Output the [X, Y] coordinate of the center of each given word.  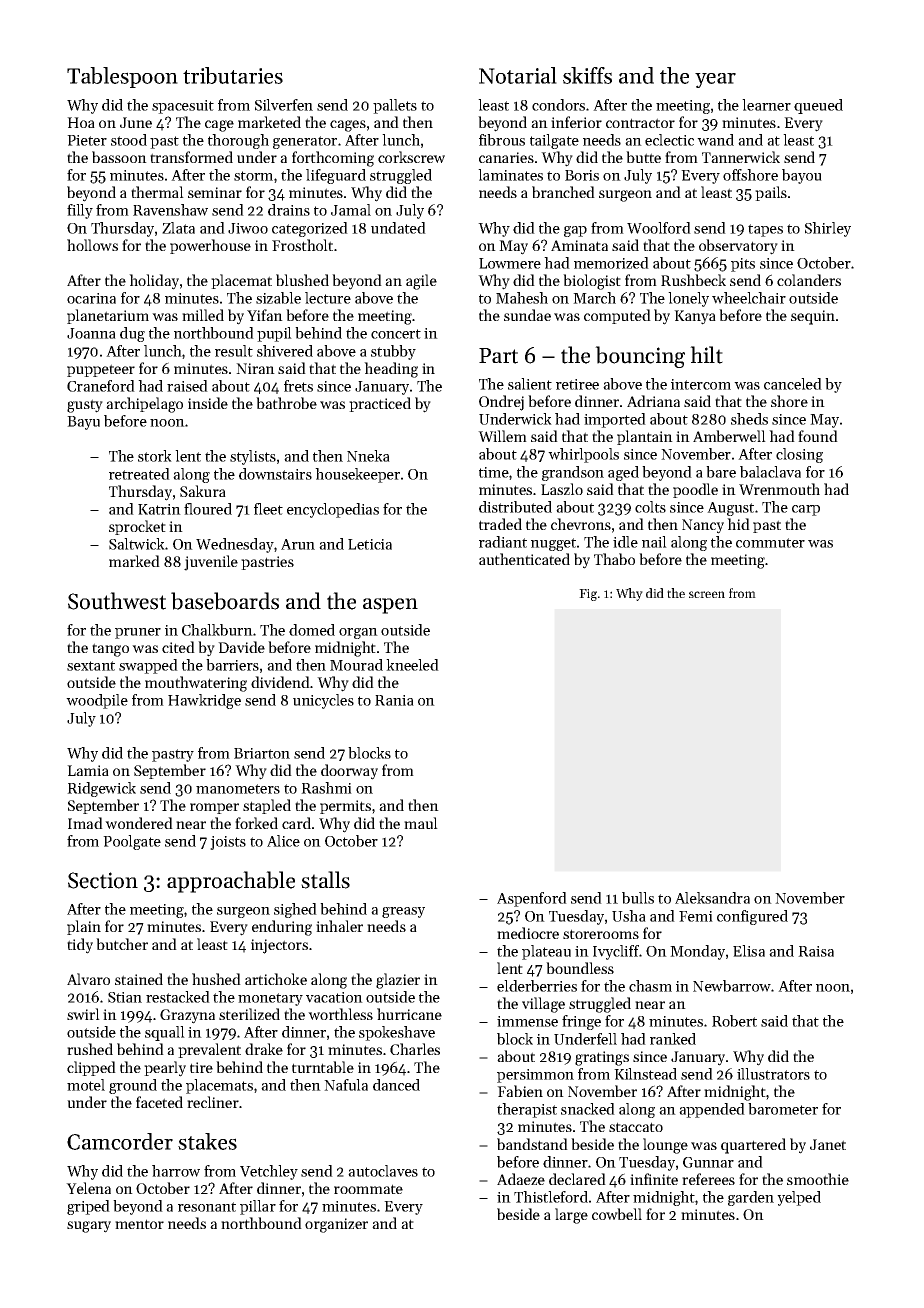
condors [558, 105]
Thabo [614, 559]
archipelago [144, 405]
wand [715, 140]
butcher [122, 944]
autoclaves [383, 1171]
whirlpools [583, 455]
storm [253, 176]
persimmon [535, 1076]
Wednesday [235, 545]
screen [707, 594]
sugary [89, 1227]
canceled [793, 384]
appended [712, 1110]
